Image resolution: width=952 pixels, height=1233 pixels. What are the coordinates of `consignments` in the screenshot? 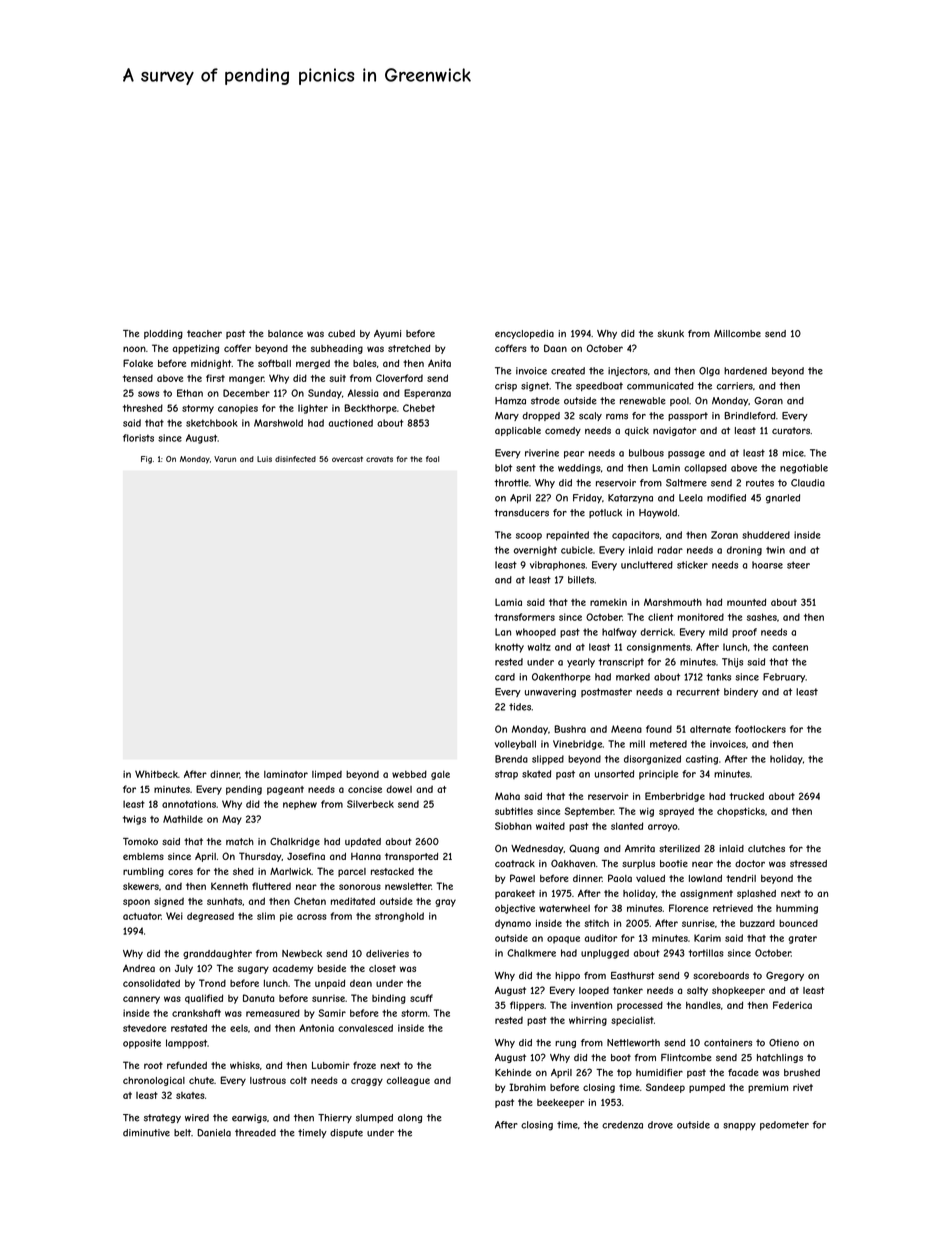 It's located at (658, 648).
